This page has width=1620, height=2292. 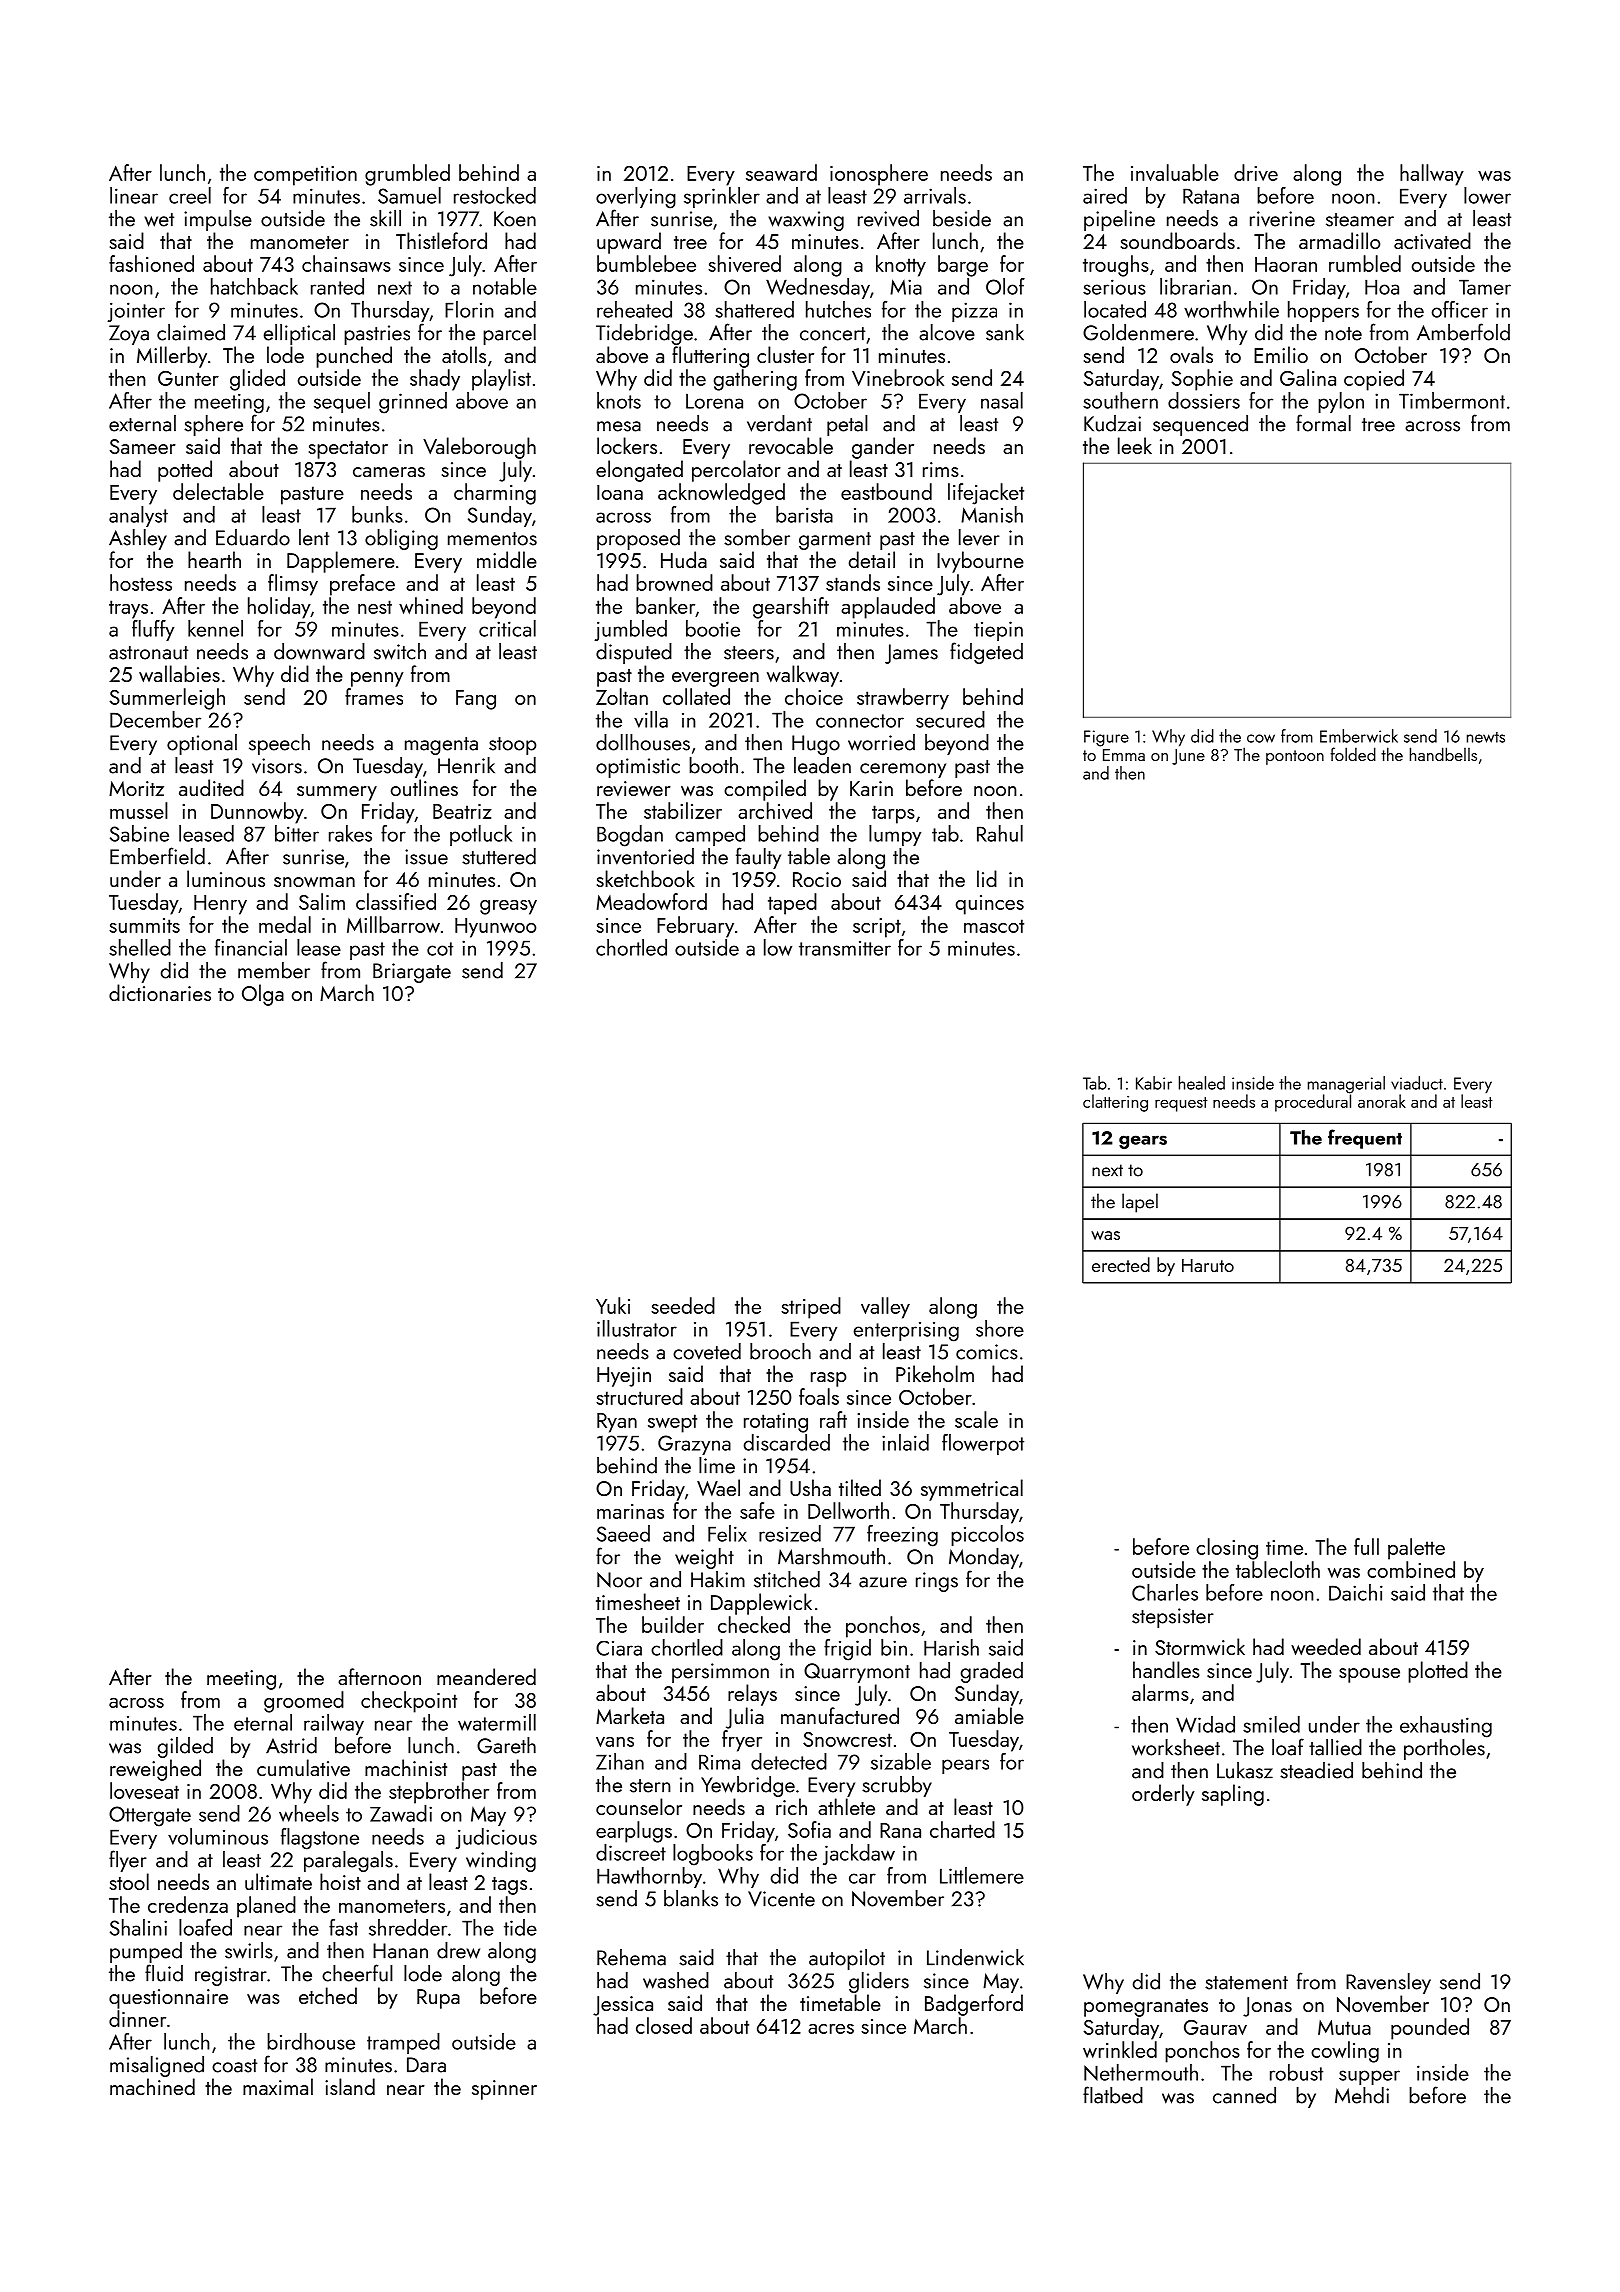 I want to click on brooch, so click(x=780, y=1351).
